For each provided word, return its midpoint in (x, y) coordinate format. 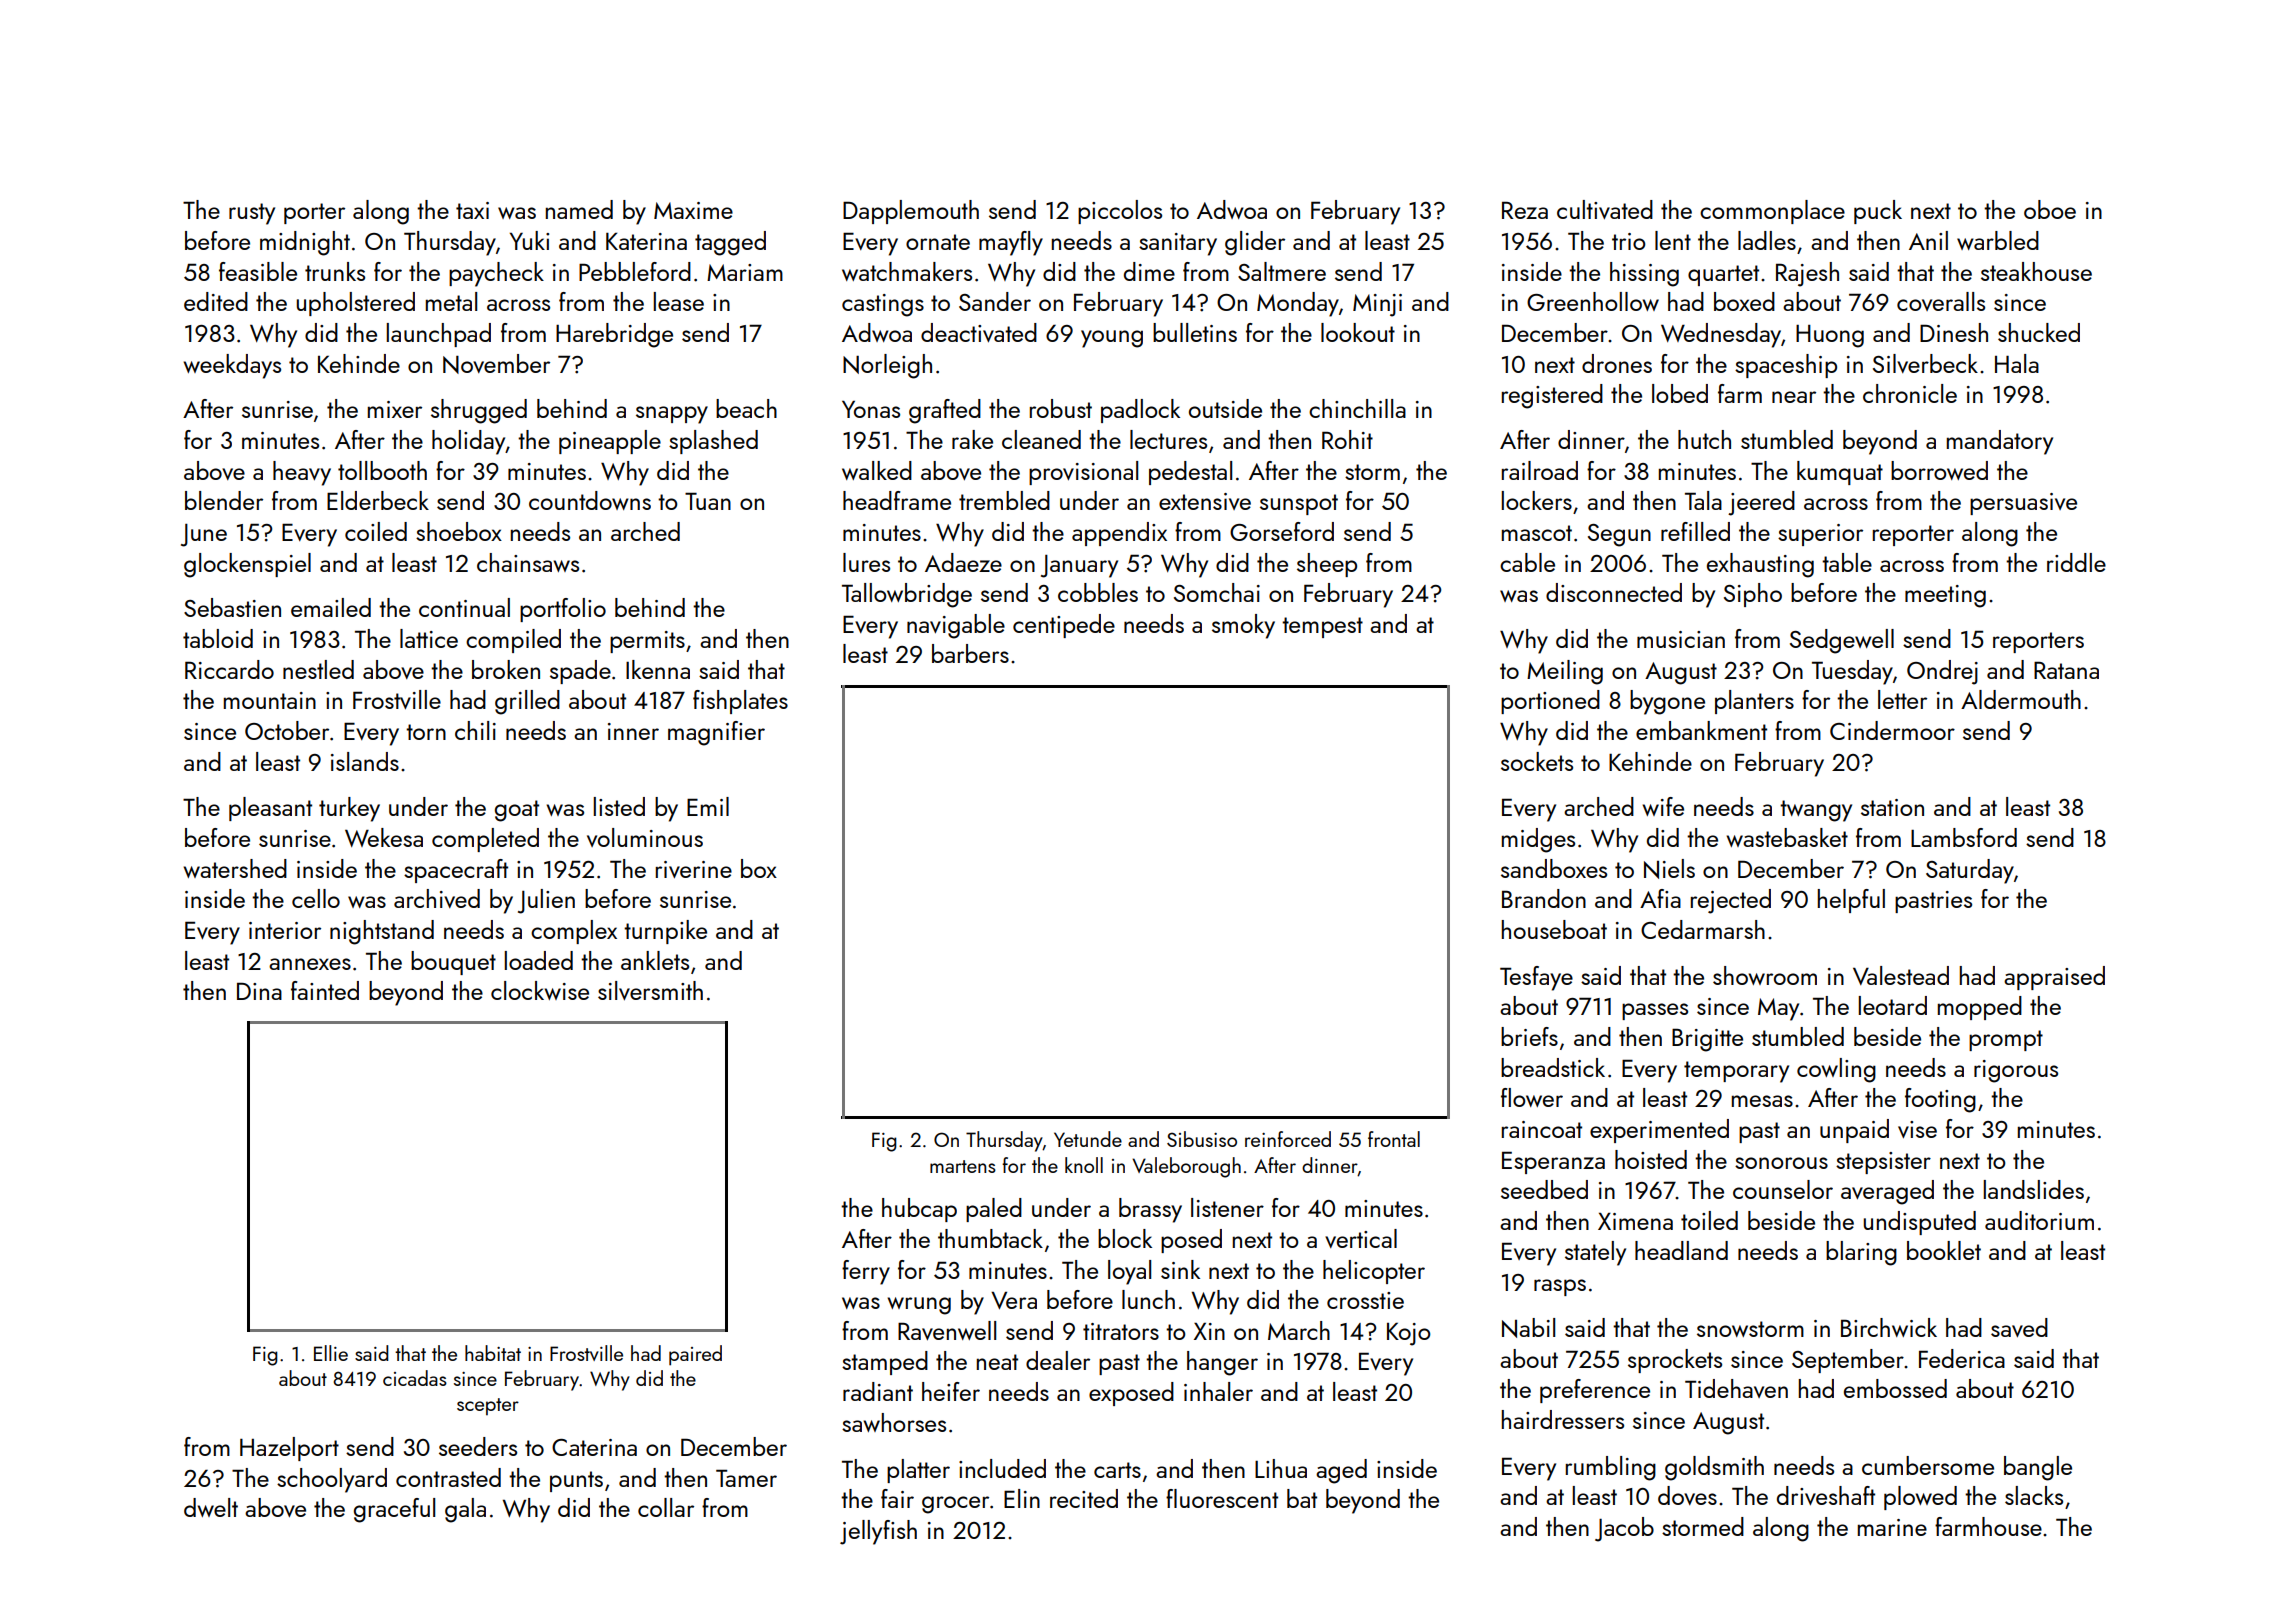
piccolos (1120, 212)
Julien (546, 901)
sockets (1537, 761)
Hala (2017, 363)
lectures (1168, 439)
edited (216, 301)
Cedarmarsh (1703, 929)
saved (2019, 1327)
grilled (527, 702)
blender (224, 500)
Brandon (1544, 898)
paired (695, 1355)
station (1892, 807)
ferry (866, 1272)
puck (1878, 212)
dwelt (211, 1507)
